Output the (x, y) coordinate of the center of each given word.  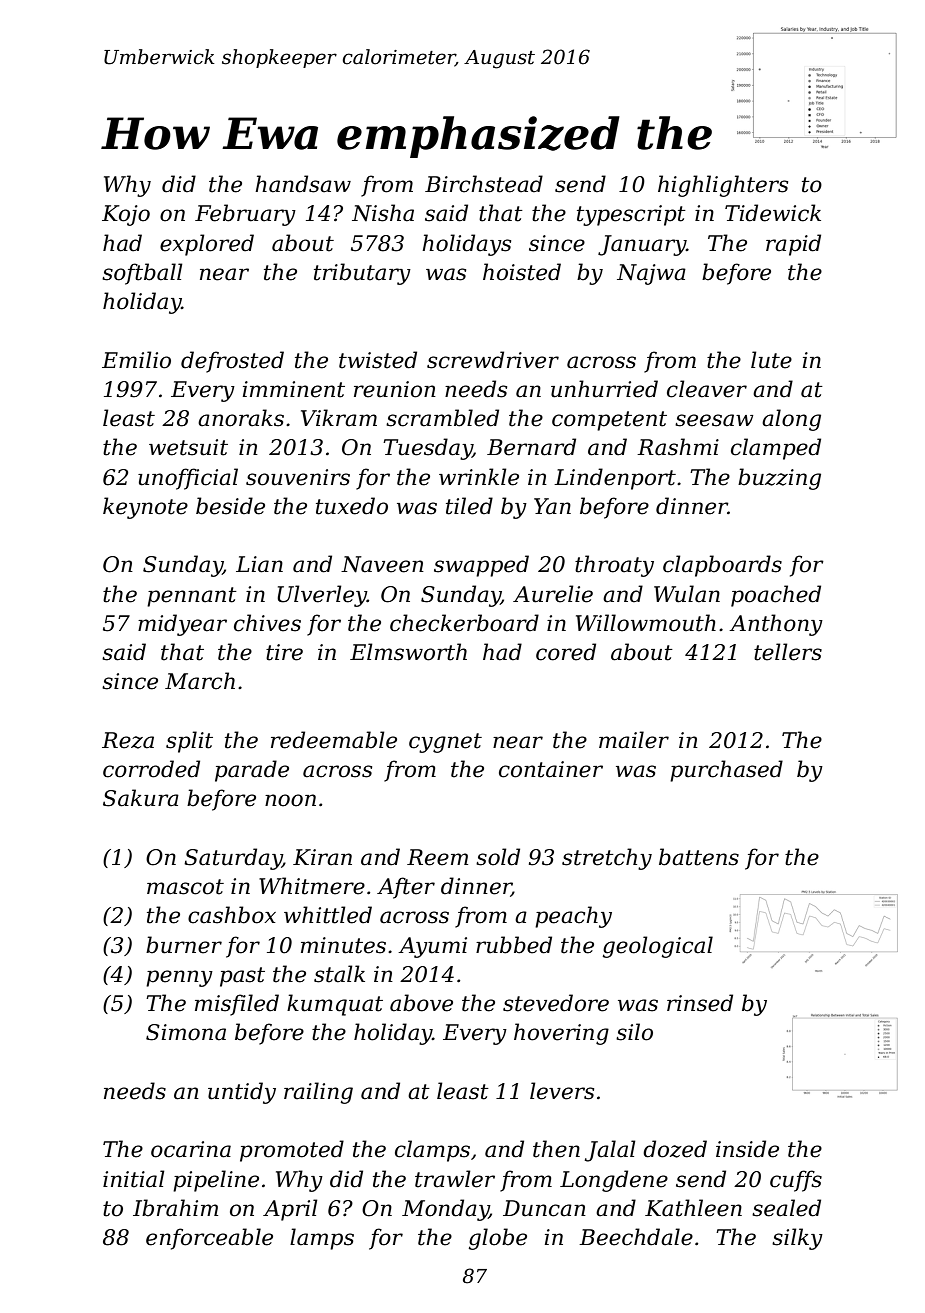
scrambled (442, 418)
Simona (186, 1032)
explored (207, 245)
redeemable (334, 740)
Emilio (136, 360)
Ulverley (322, 596)
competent (609, 421)
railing (318, 1093)
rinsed (700, 1003)
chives (267, 623)
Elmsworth (408, 652)
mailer (634, 740)
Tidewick (773, 213)
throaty (614, 566)
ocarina (191, 1149)
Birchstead (484, 184)
